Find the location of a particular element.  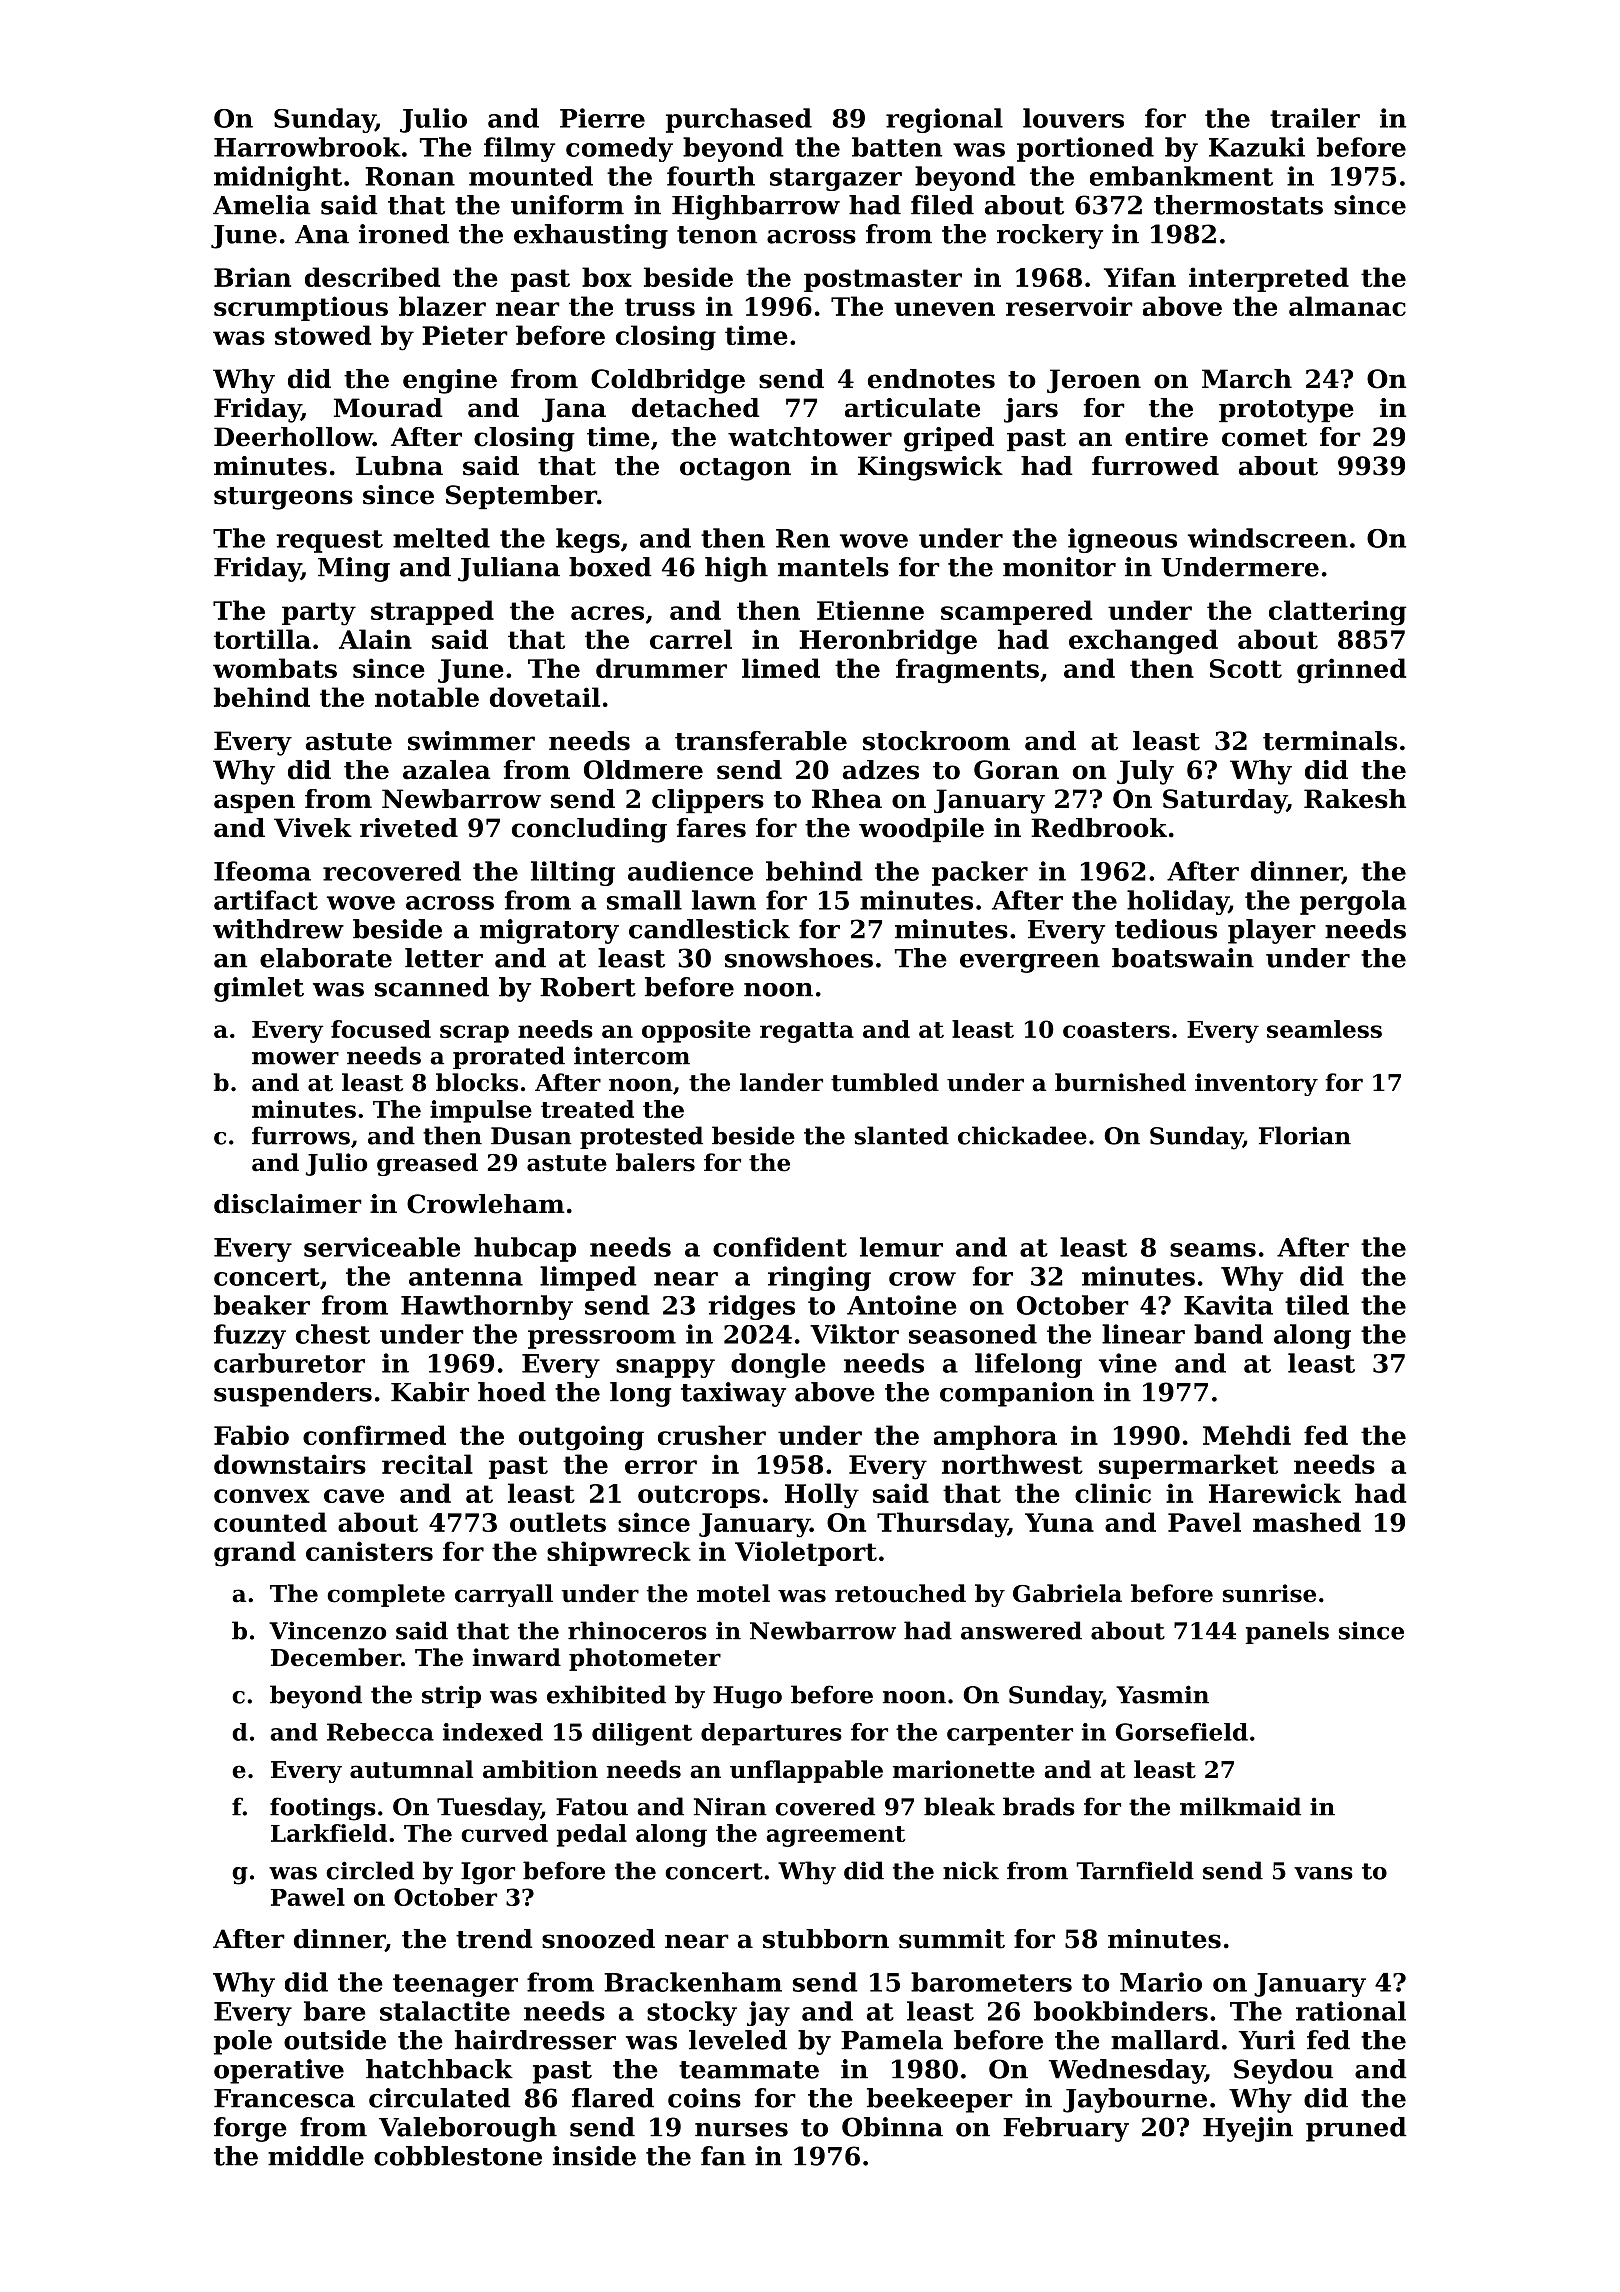

band is located at coordinates (1228, 1334).
